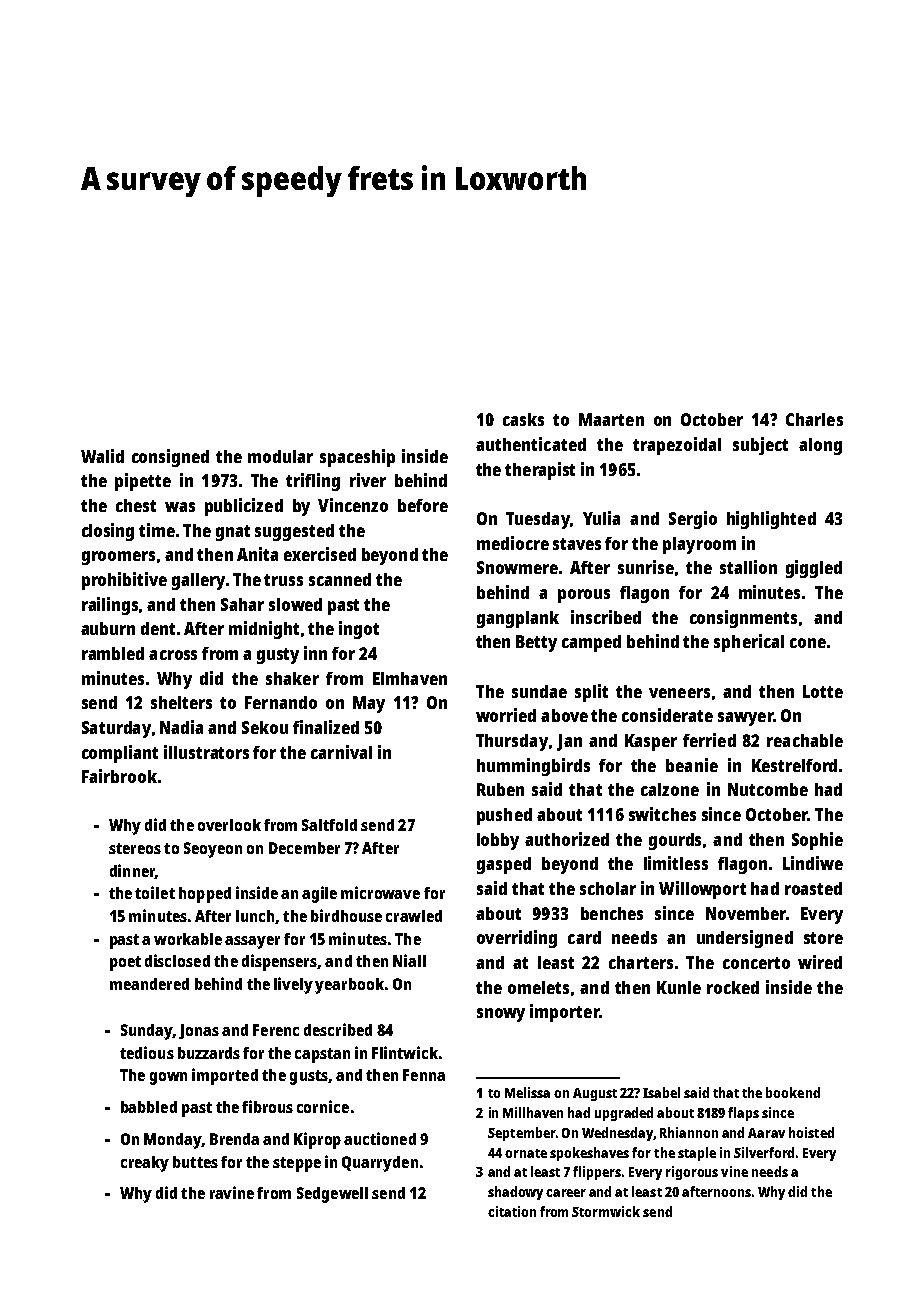 The image size is (924, 1311). I want to click on benches, so click(612, 913).
